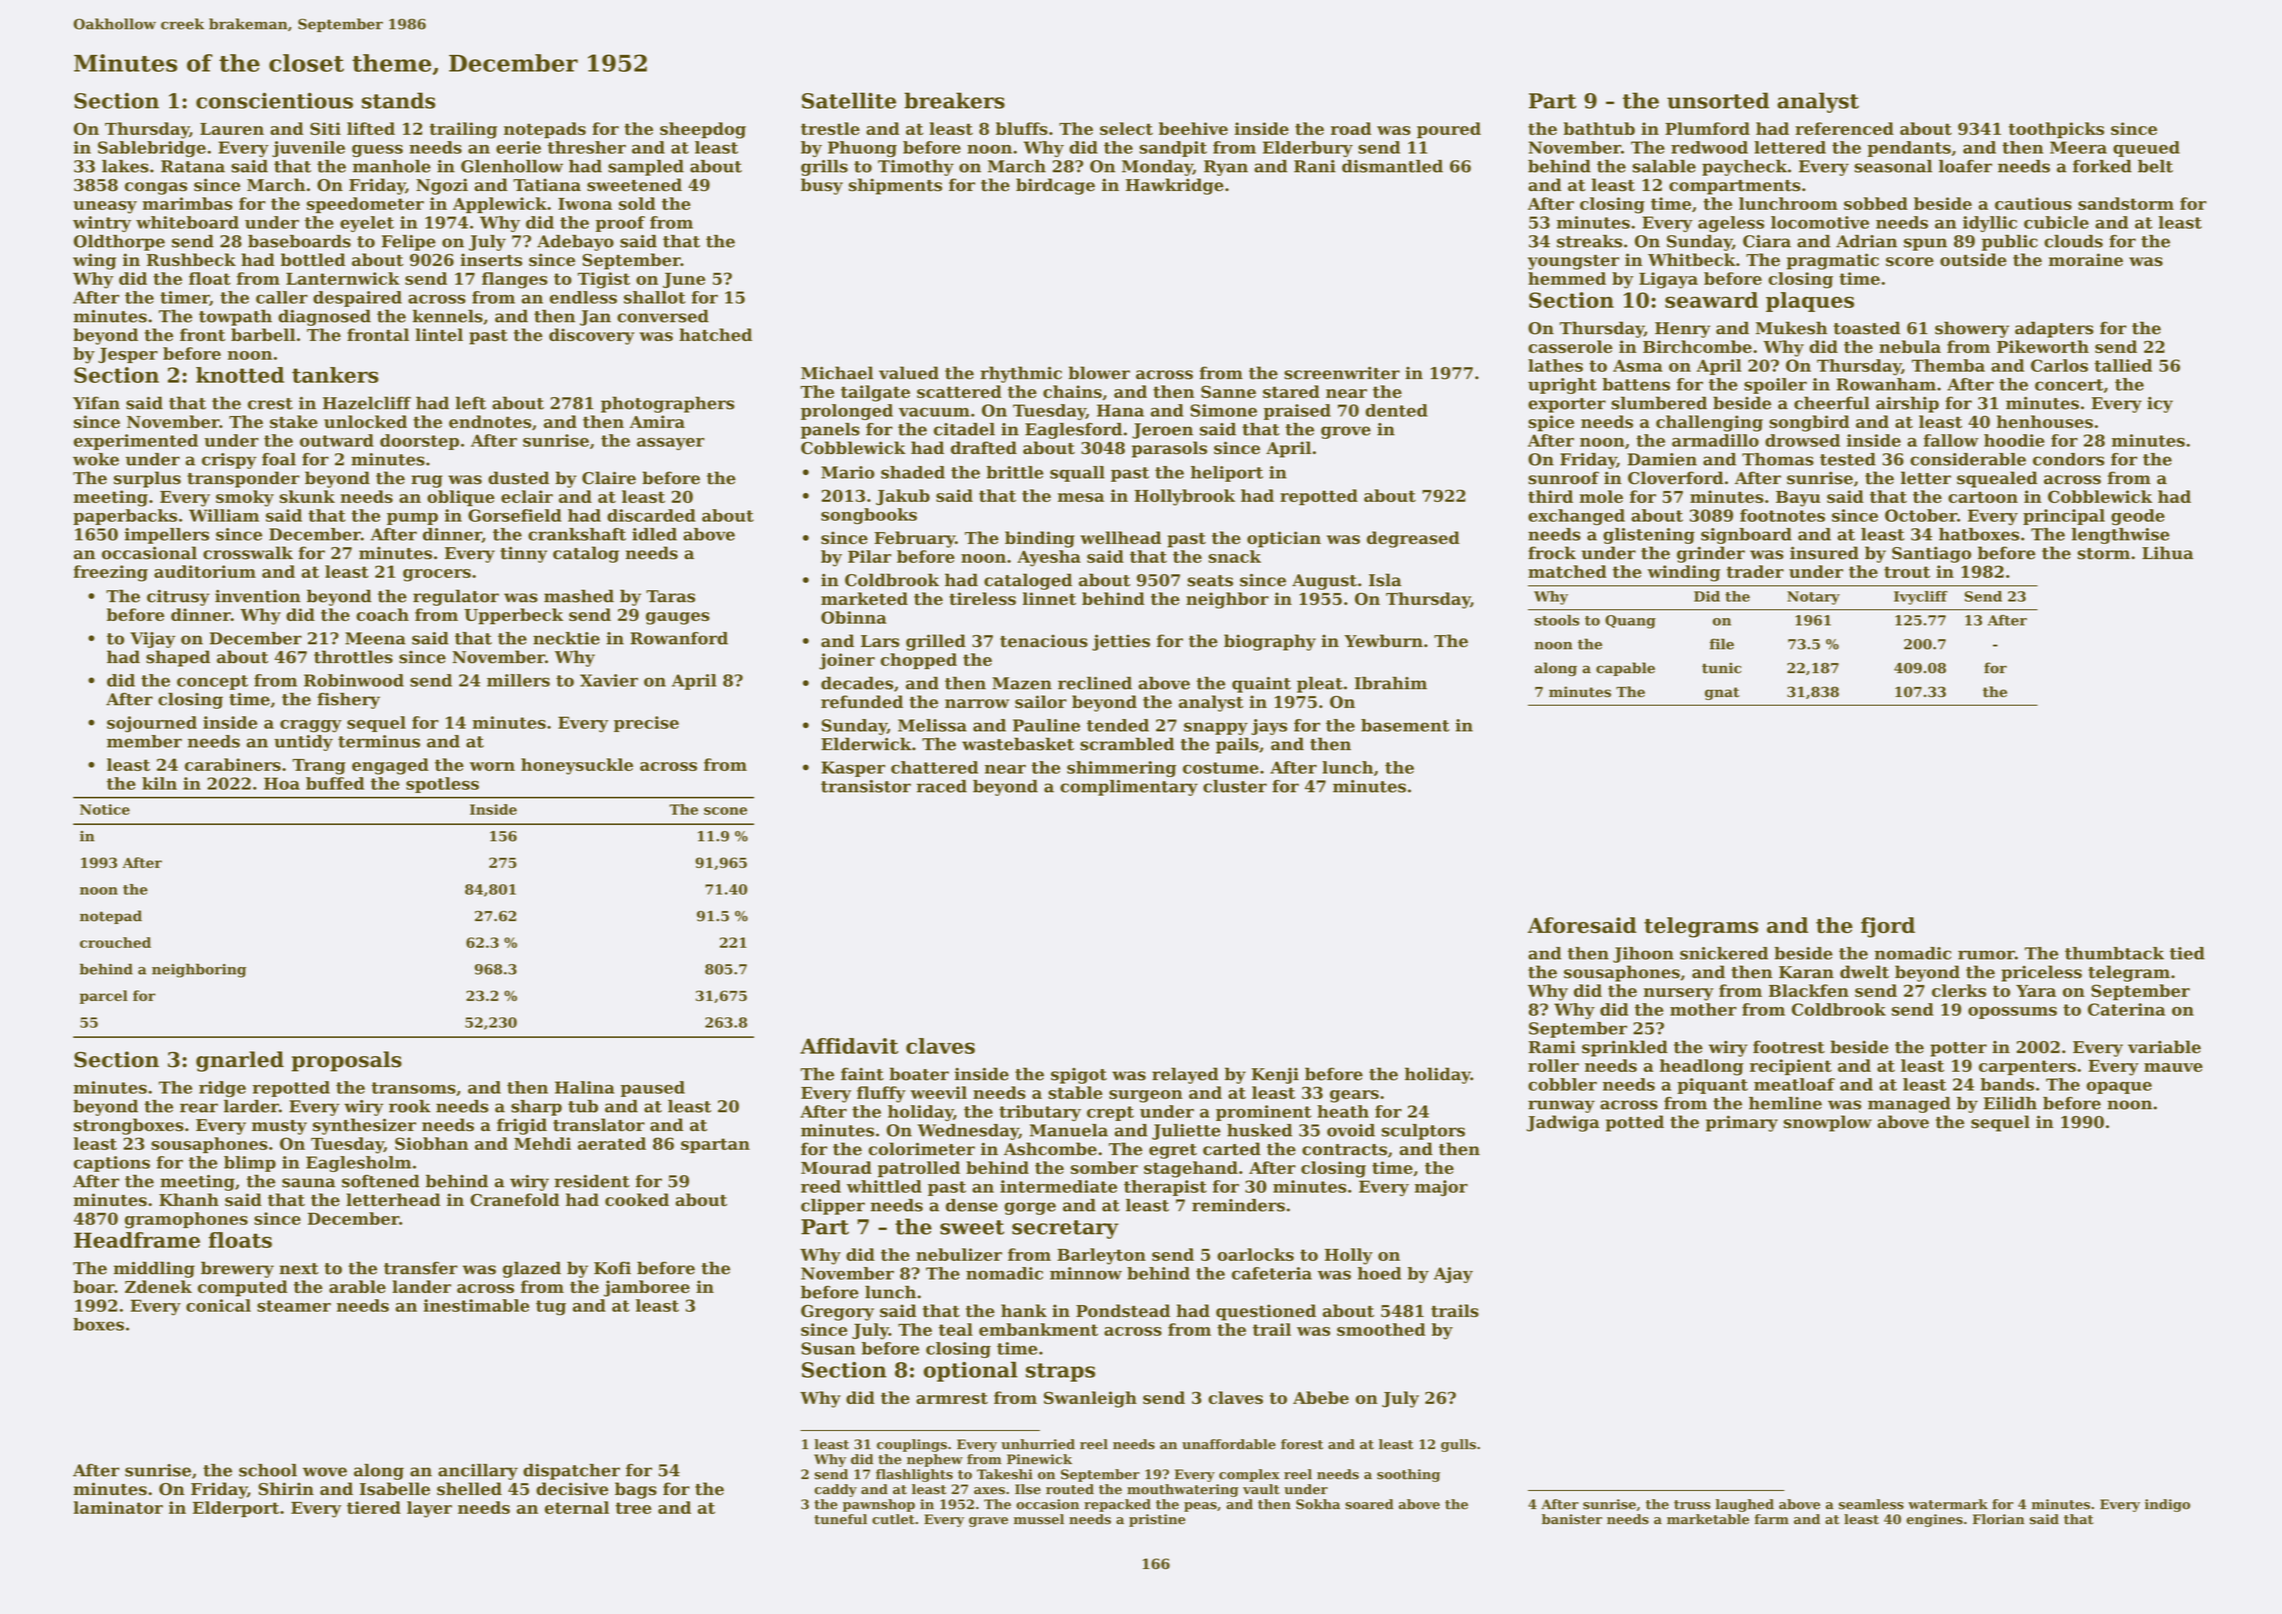 The image size is (2282, 1614). I want to click on Trang, so click(319, 767).
